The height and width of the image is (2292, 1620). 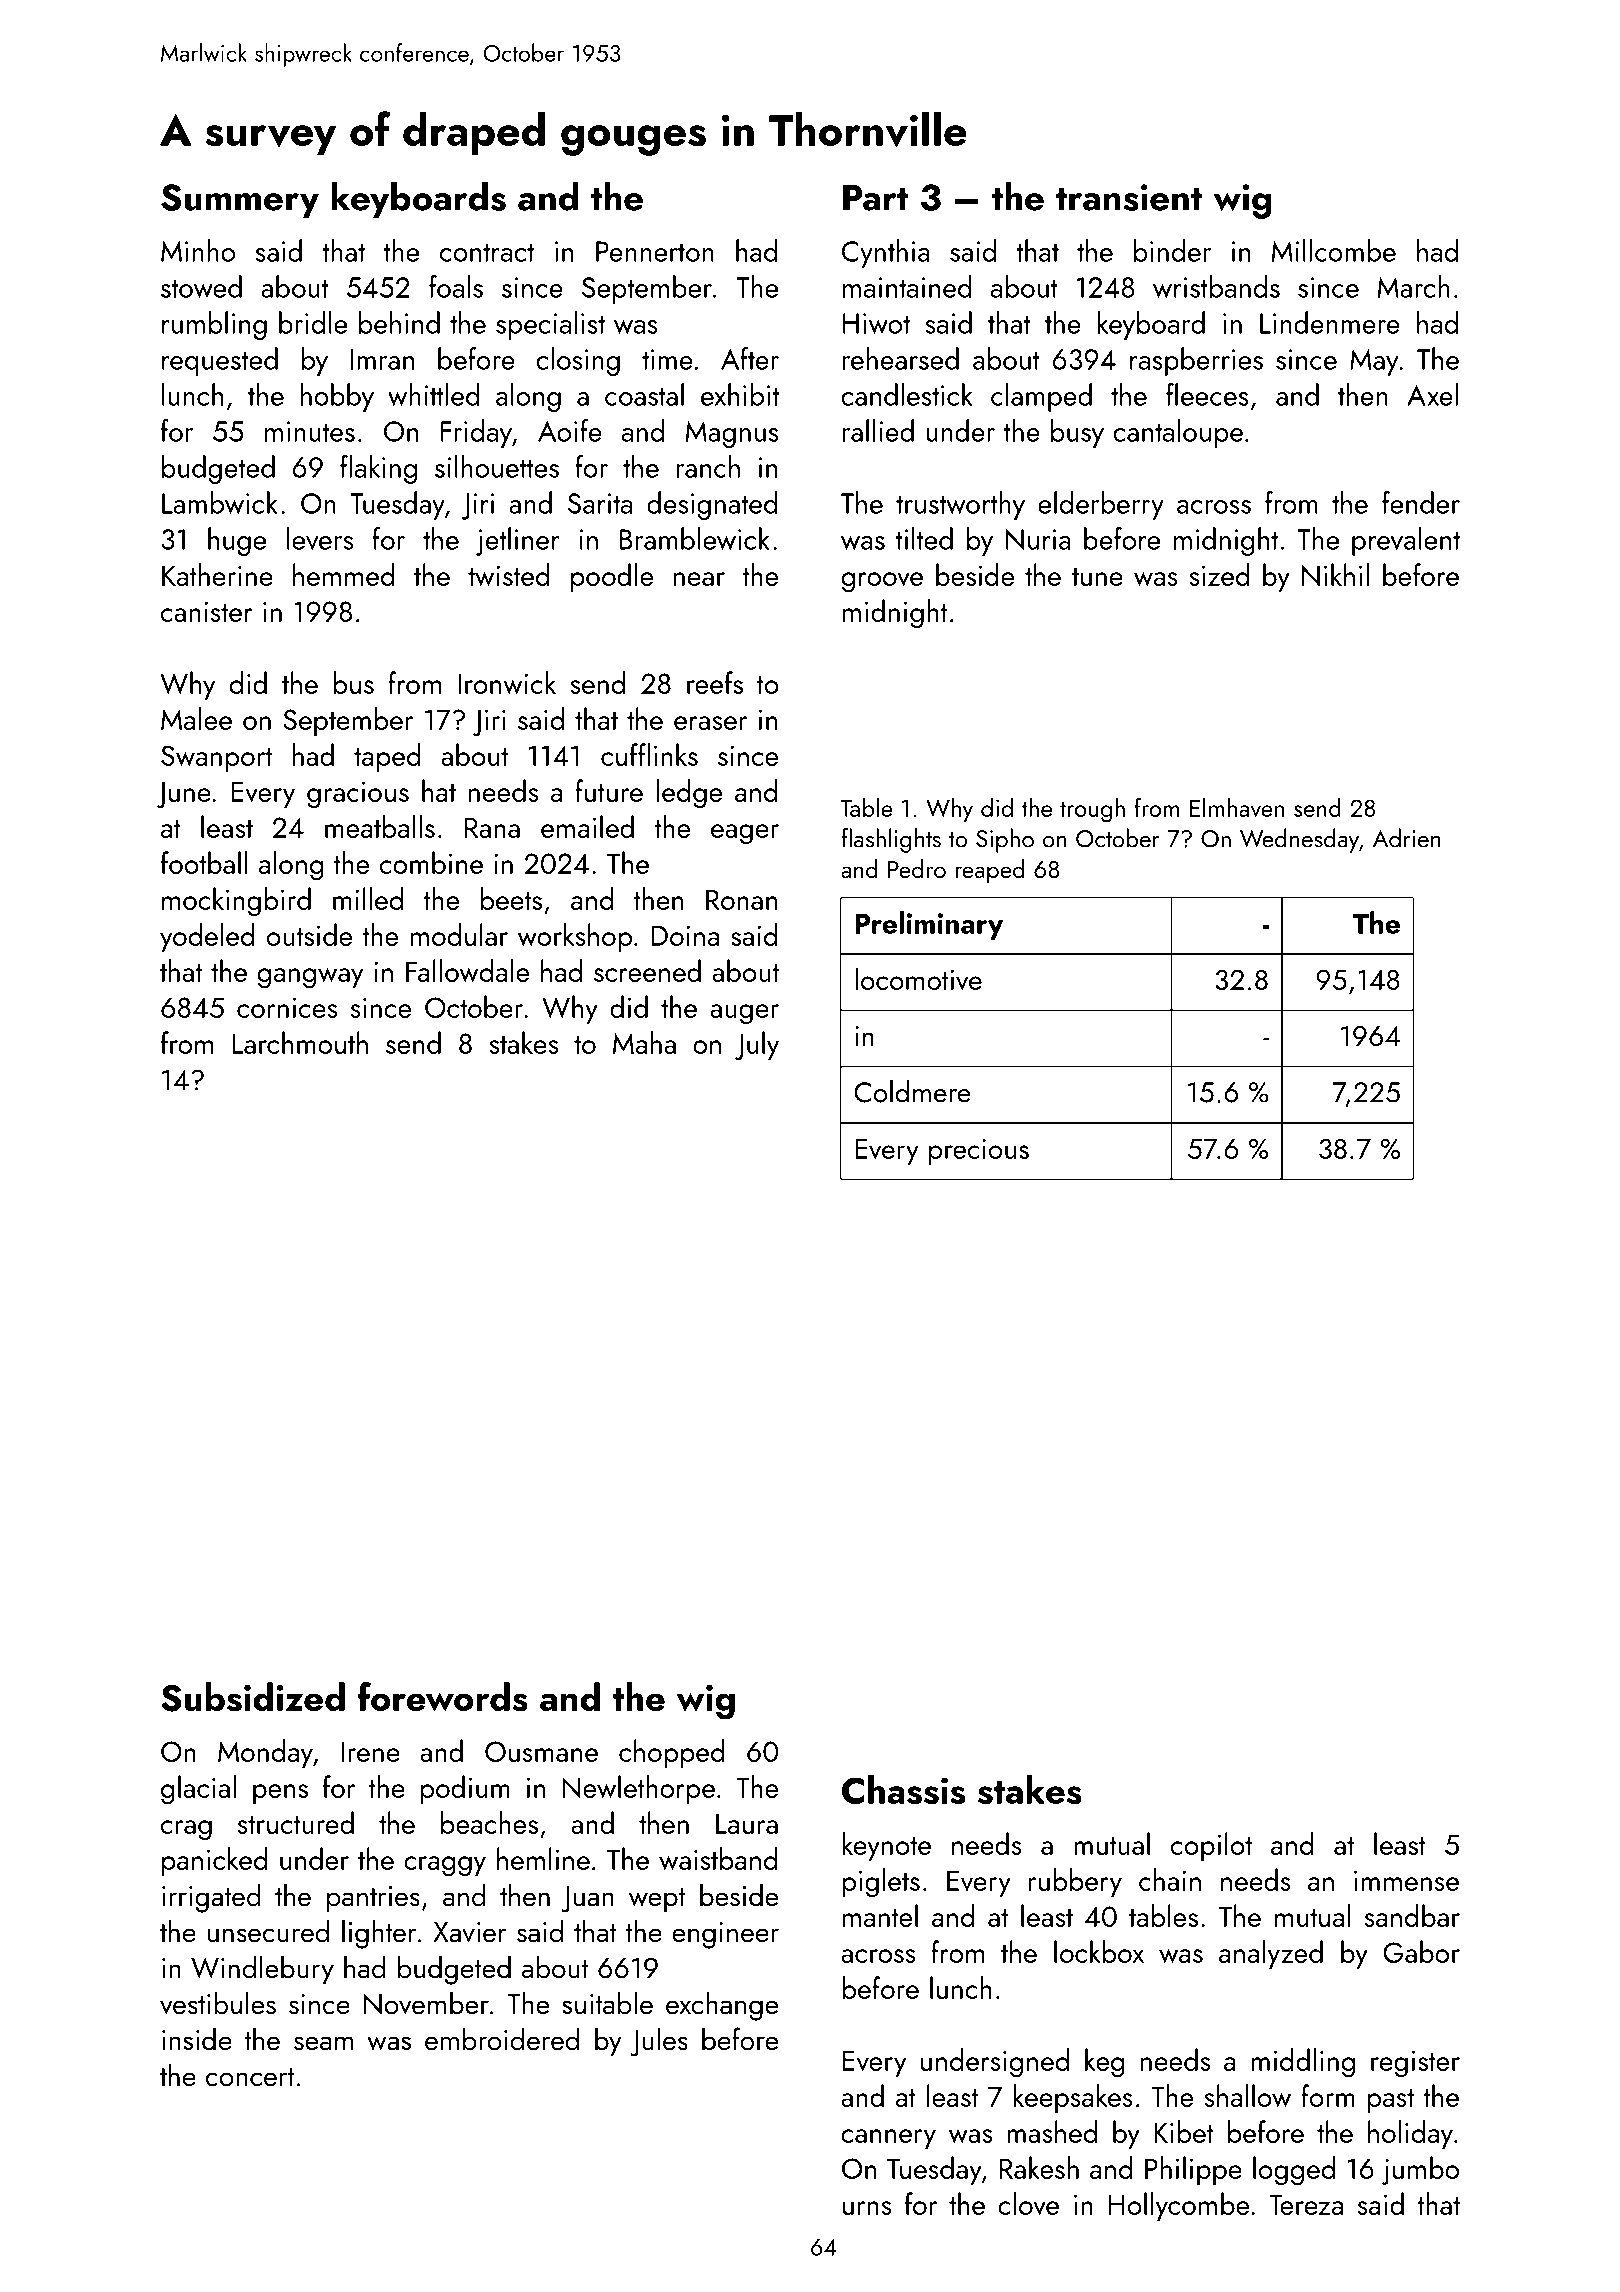 I want to click on Part, so click(x=875, y=197).
